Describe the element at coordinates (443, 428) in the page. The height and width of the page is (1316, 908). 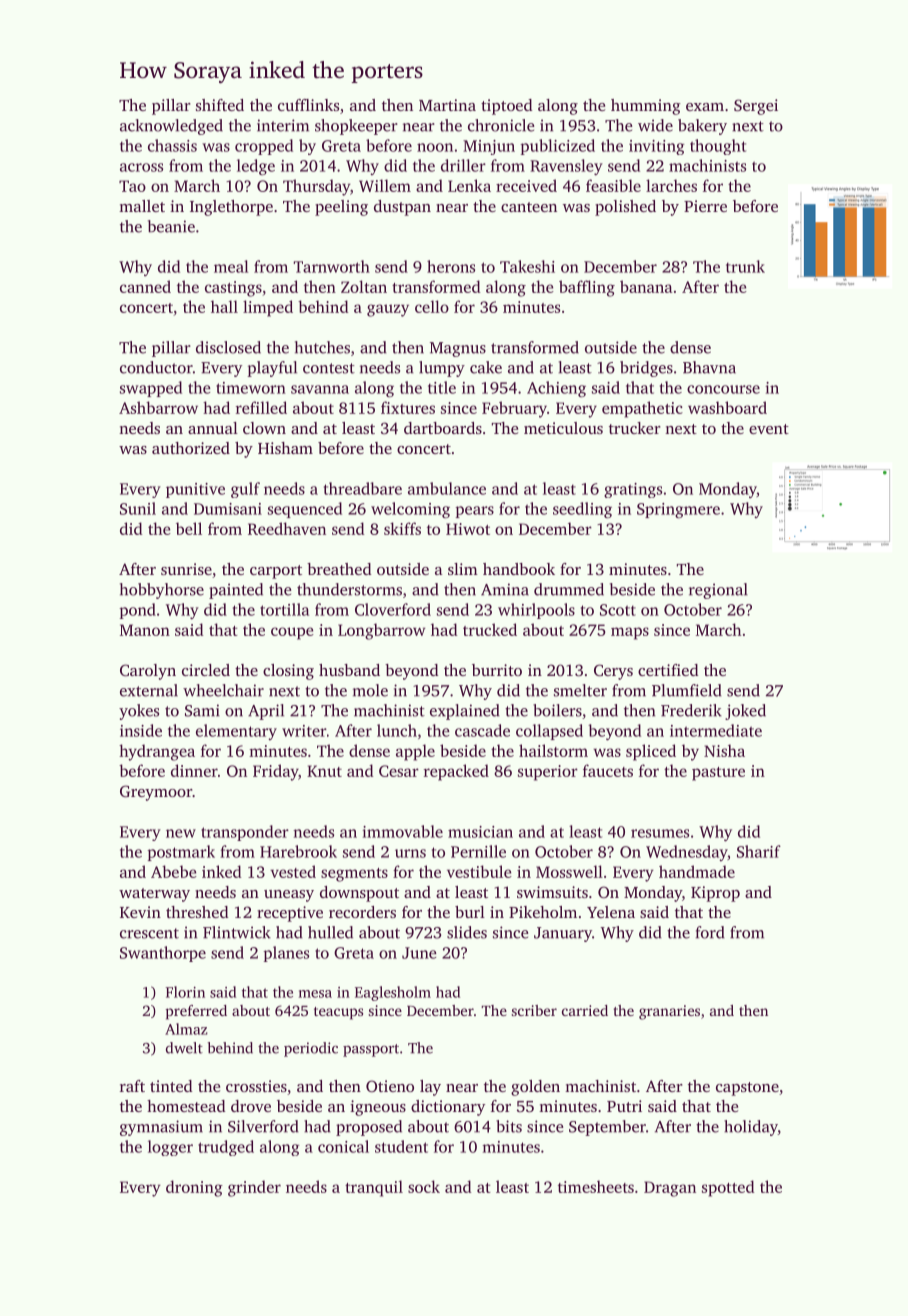
I see `dartboards` at that location.
